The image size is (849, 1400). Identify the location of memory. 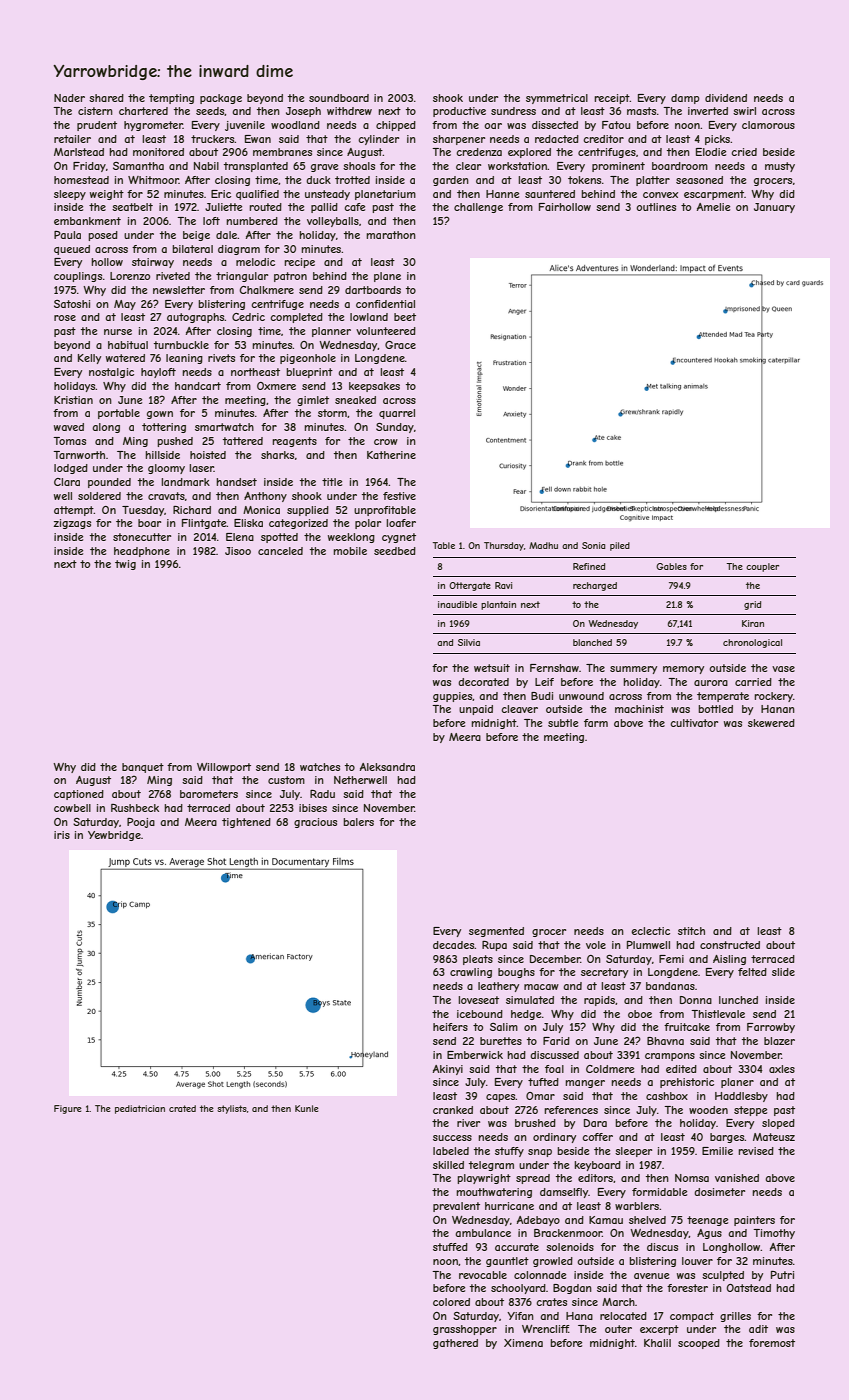
(683, 670).
